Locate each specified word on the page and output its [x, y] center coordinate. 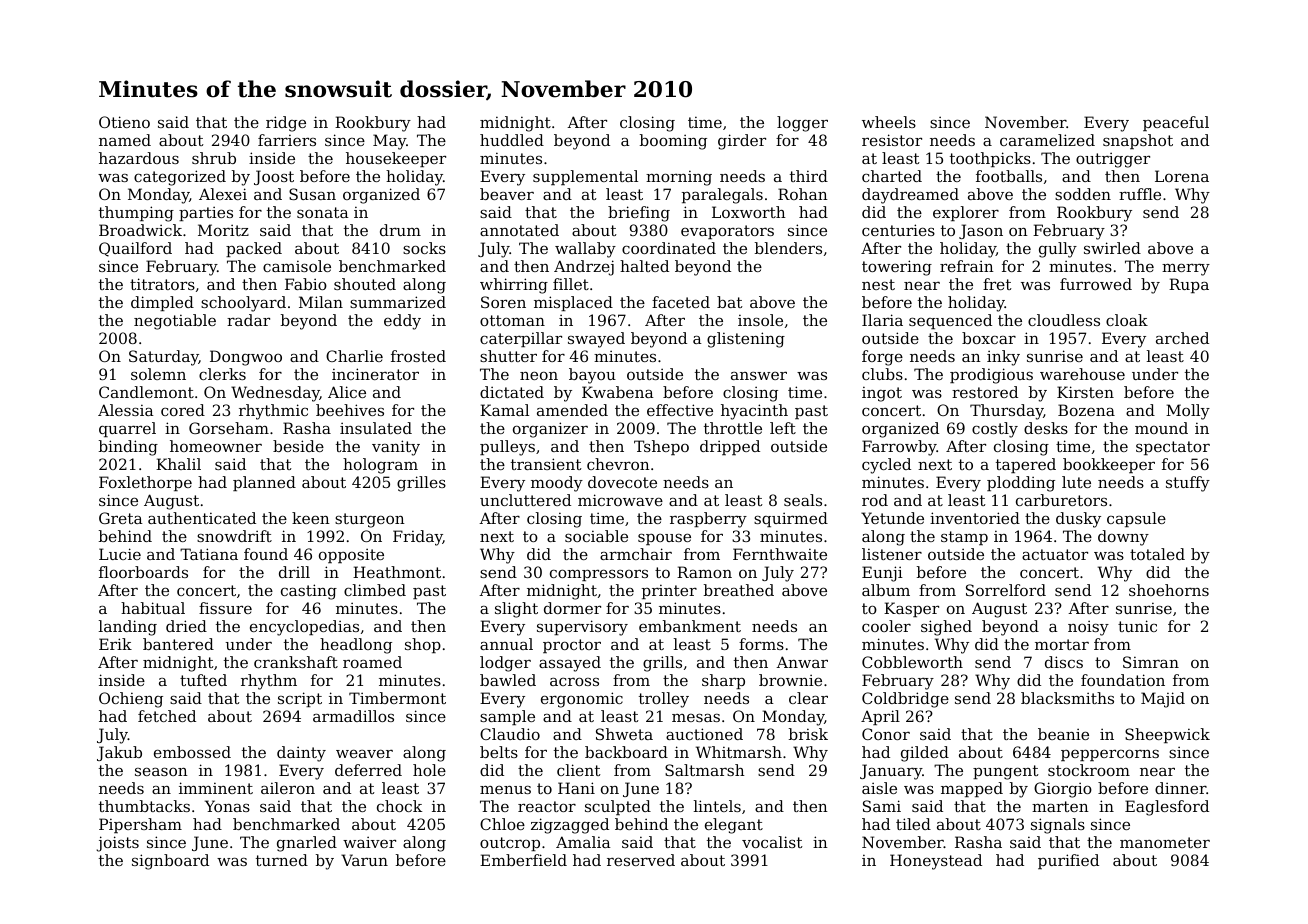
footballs [1009, 176]
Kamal [504, 410]
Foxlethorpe [145, 483]
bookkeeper [1109, 465]
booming [673, 142]
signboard [170, 862]
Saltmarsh [705, 770]
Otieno [124, 122]
